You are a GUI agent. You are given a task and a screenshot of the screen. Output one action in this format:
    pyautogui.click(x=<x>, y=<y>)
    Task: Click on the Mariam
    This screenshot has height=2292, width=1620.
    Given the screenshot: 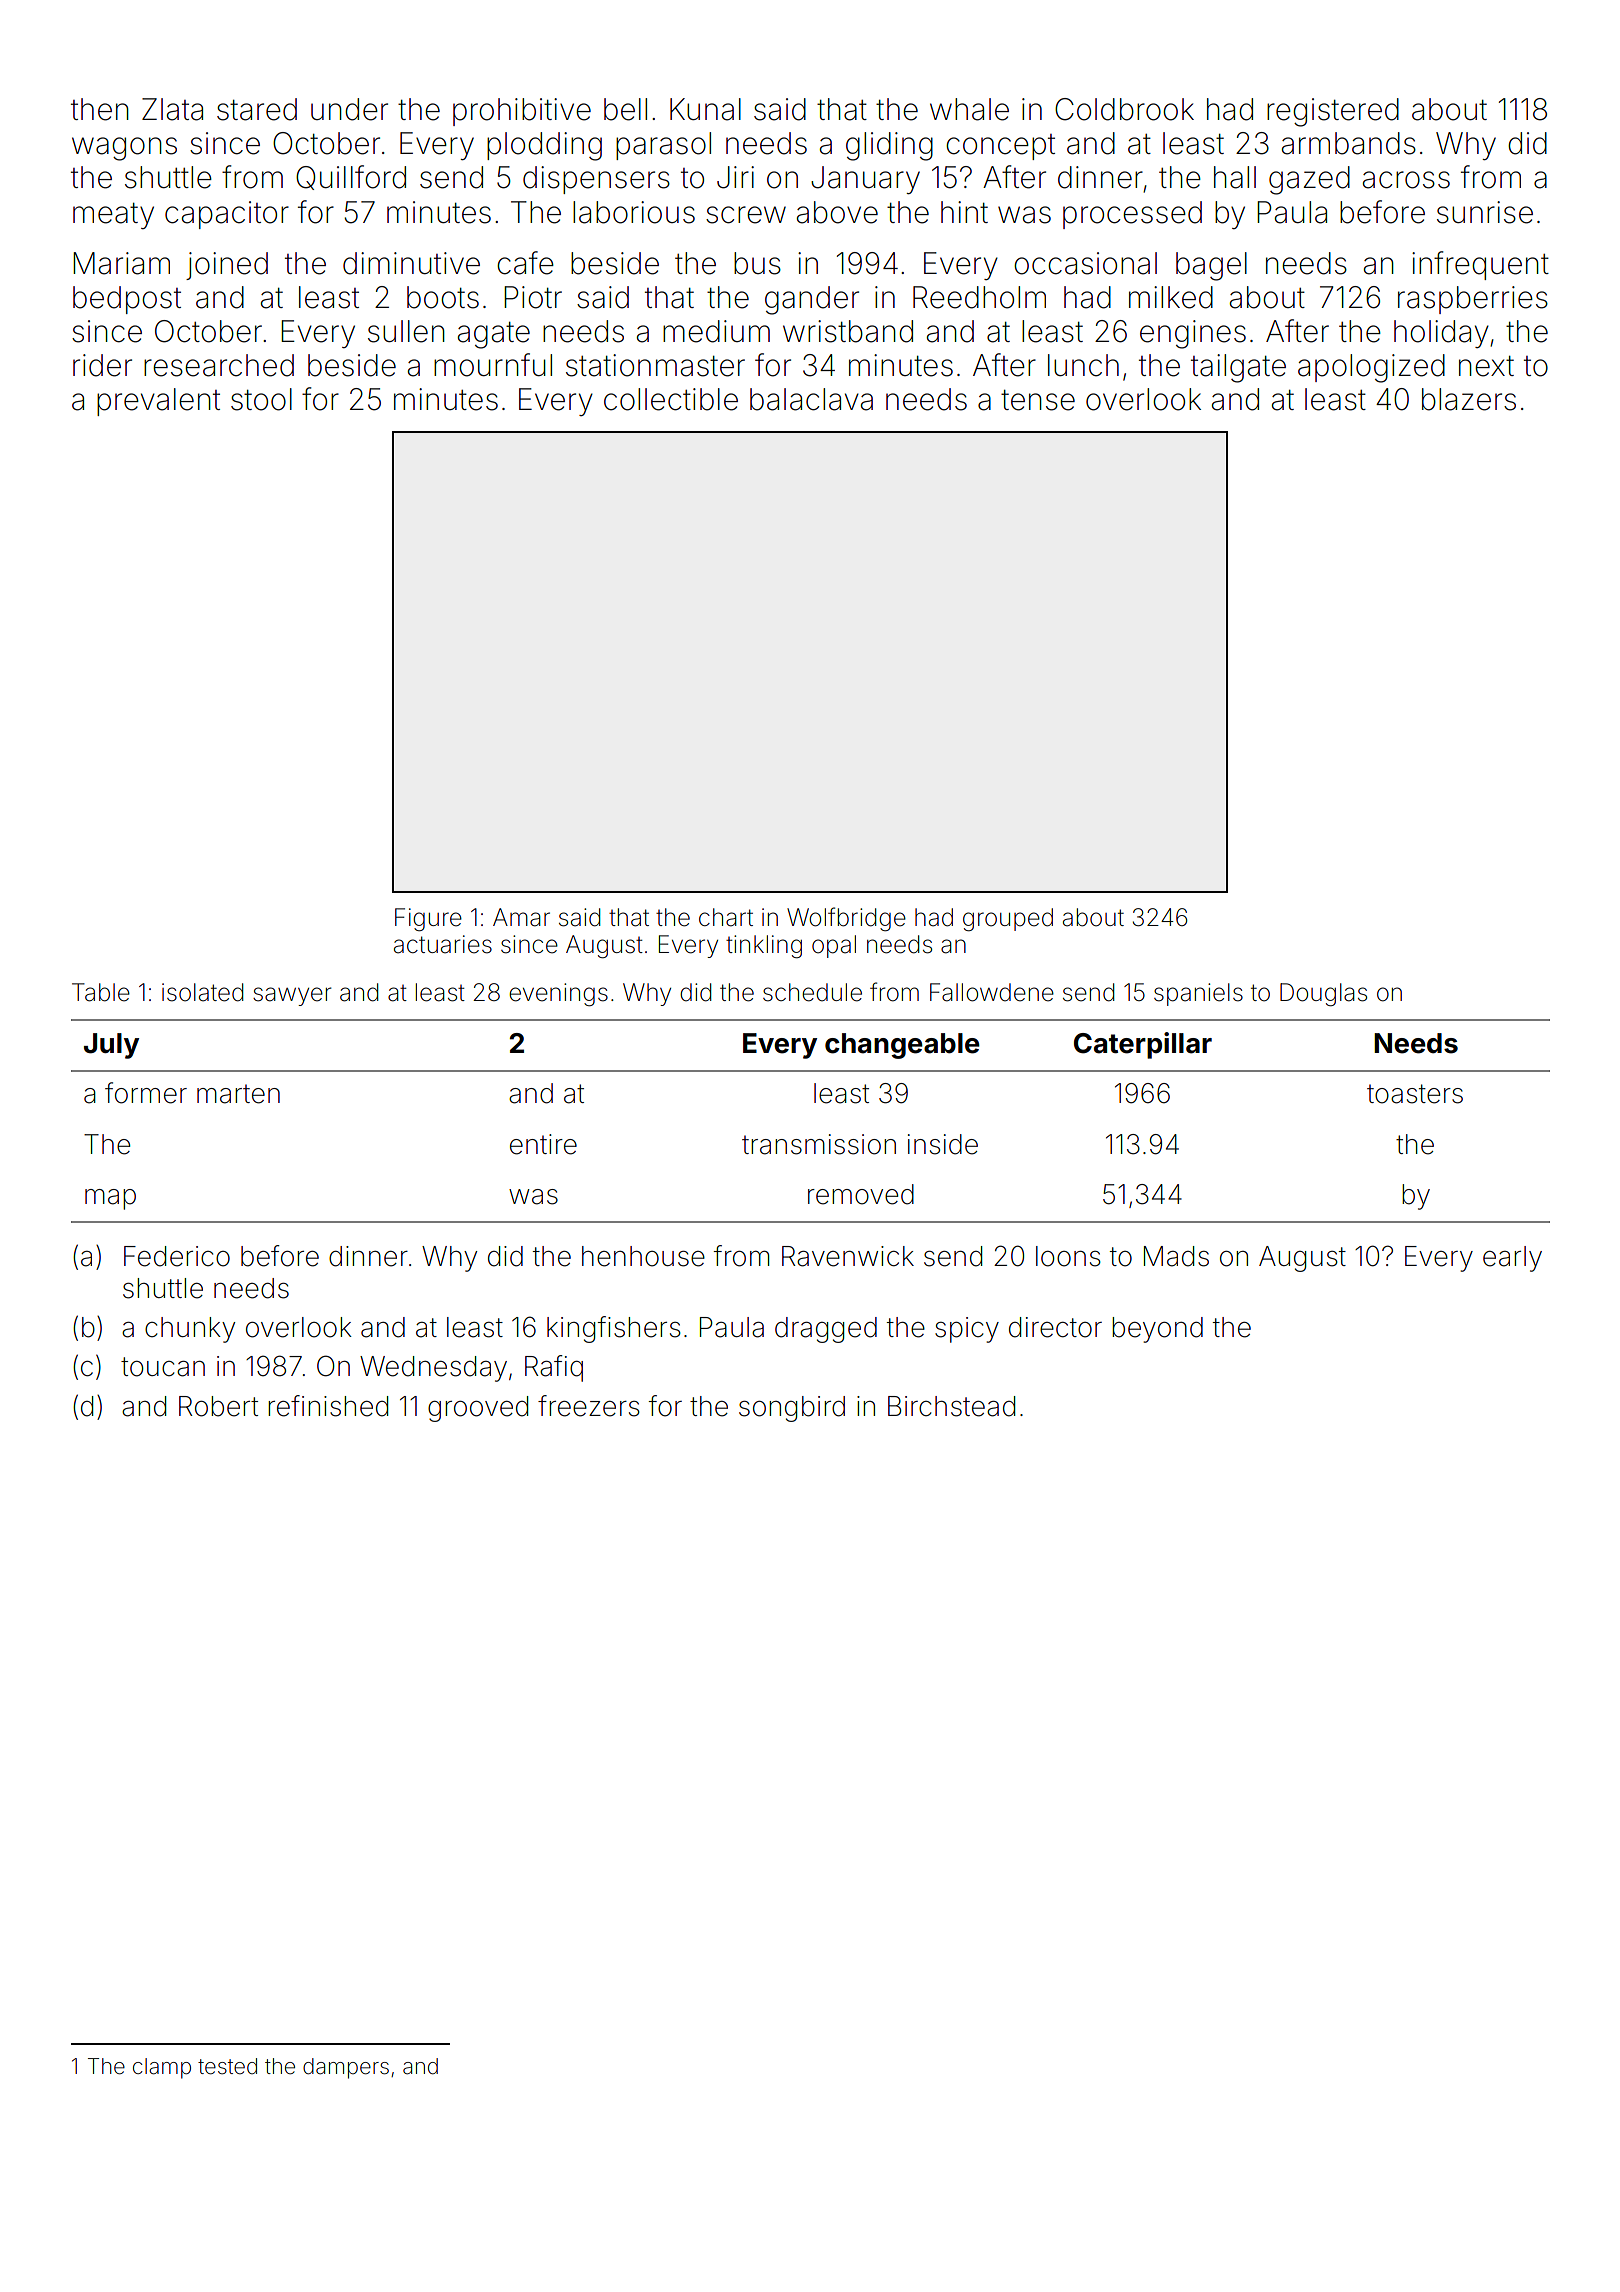 What is the action you would take?
    pyautogui.click(x=121, y=263)
